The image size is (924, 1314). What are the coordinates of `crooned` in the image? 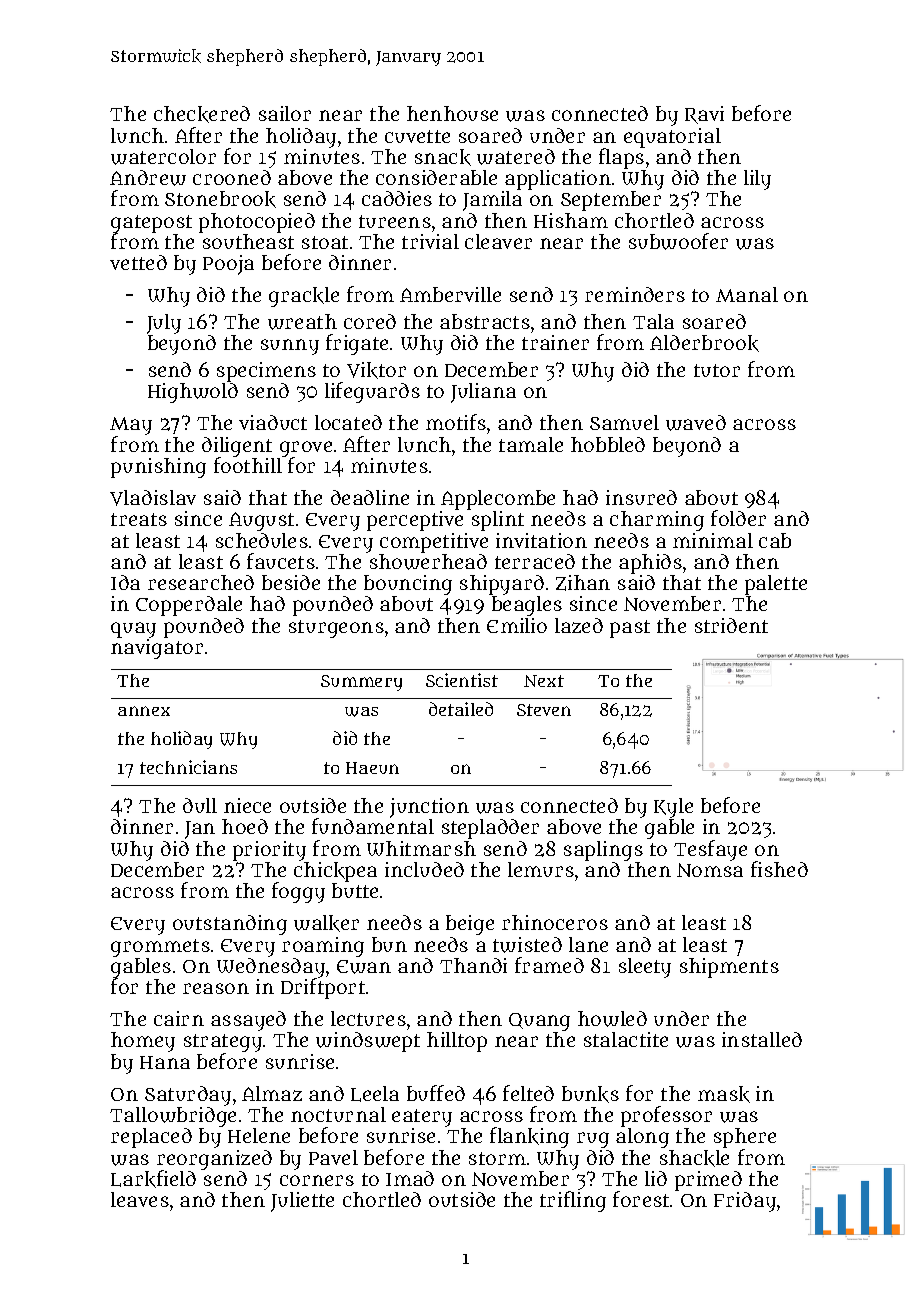 It's located at (232, 177).
